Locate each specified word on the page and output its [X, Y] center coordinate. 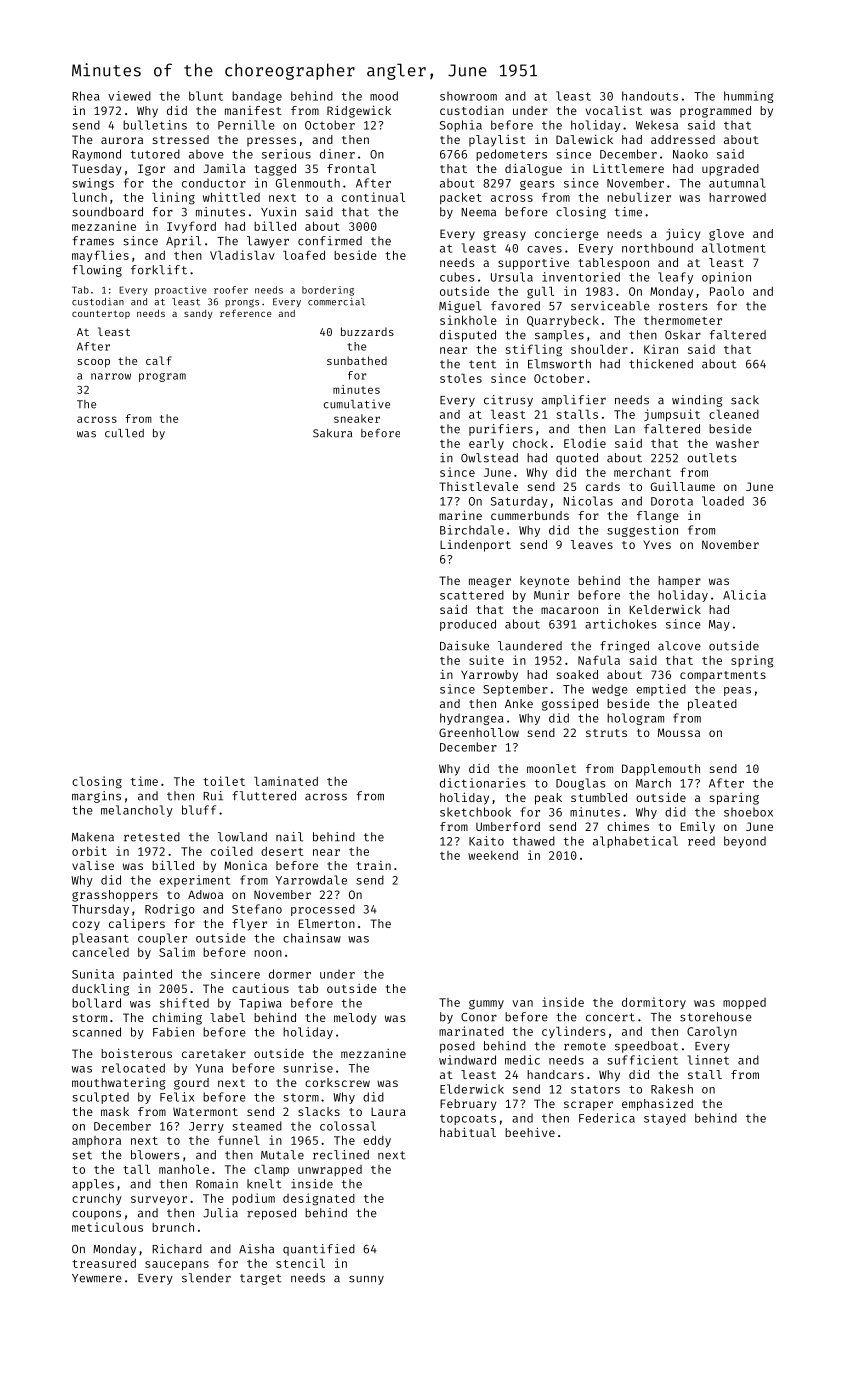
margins [96, 797]
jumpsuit [672, 415]
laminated [286, 781]
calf [159, 360]
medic [522, 1060]
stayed [665, 1119]
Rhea [86, 96]
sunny [366, 1280]
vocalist [614, 110]
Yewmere [97, 1278]
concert [610, 1017]
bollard [96, 1003]
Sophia [461, 126]
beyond [745, 842]
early [486, 444]
